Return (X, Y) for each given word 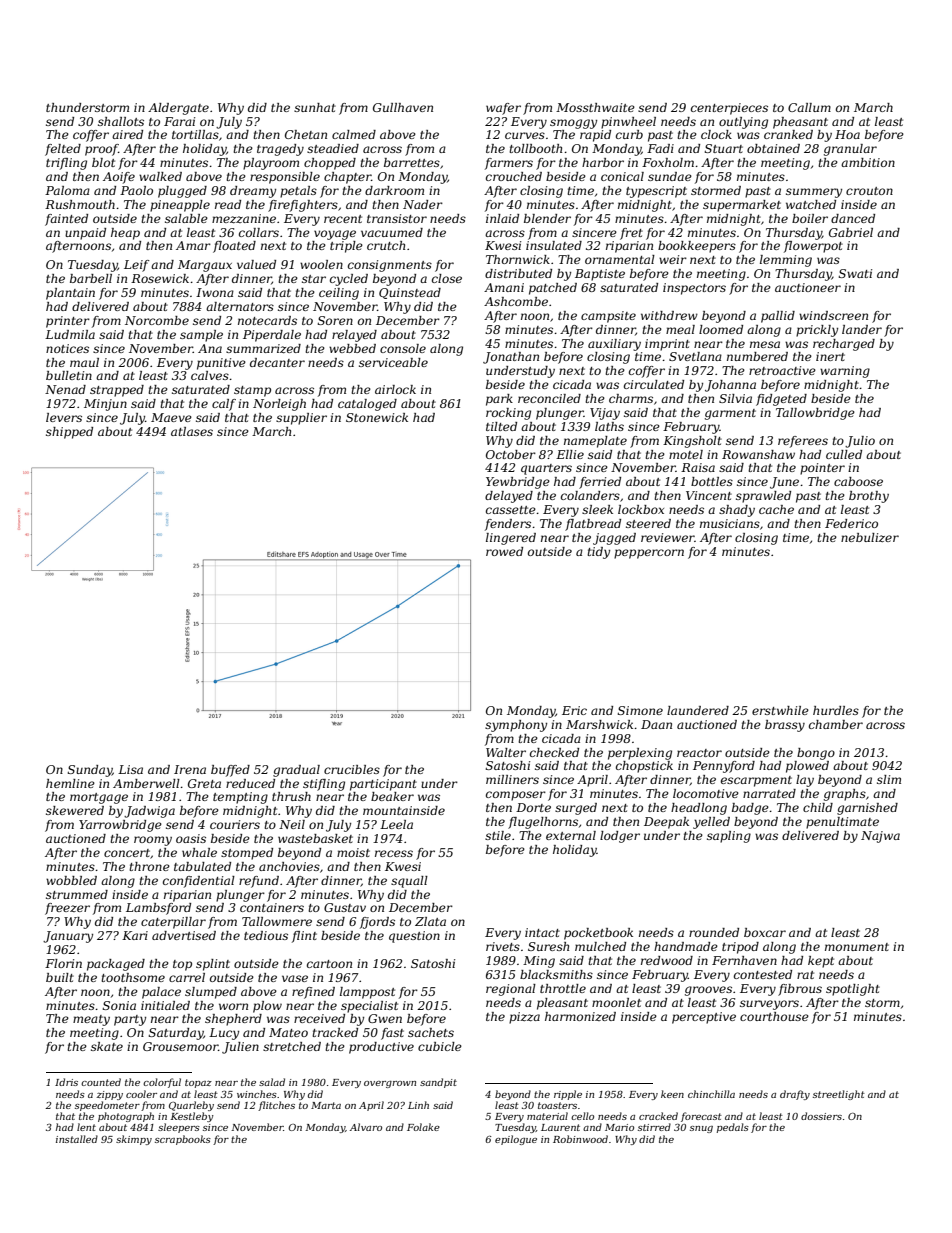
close (447, 278)
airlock (395, 389)
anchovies (289, 866)
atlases (192, 431)
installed (77, 1139)
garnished (867, 809)
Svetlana (695, 356)
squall (409, 882)
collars (259, 232)
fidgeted (781, 400)
